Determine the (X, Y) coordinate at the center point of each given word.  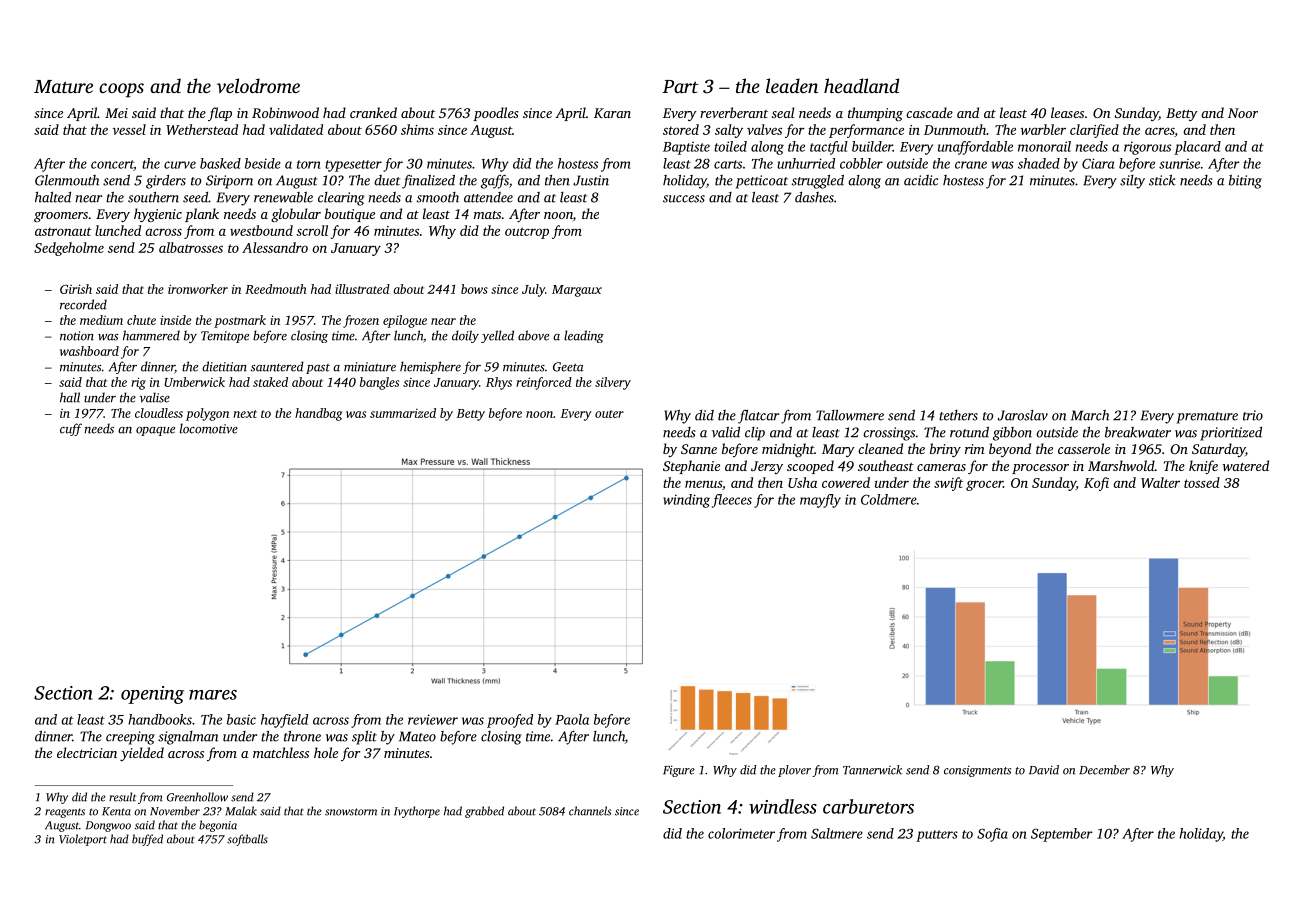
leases (1067, 112)
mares (213, 695)
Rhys (499, 383)
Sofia (992, 835)
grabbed (484, 812)
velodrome (258, 85)
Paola (572, 719)
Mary (838, 450)
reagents (65, 813)
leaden (792, 85)
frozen (361, 321)
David (1044, 770)
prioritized (1231, 434)
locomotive (209, 428)
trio (1253, 415)
